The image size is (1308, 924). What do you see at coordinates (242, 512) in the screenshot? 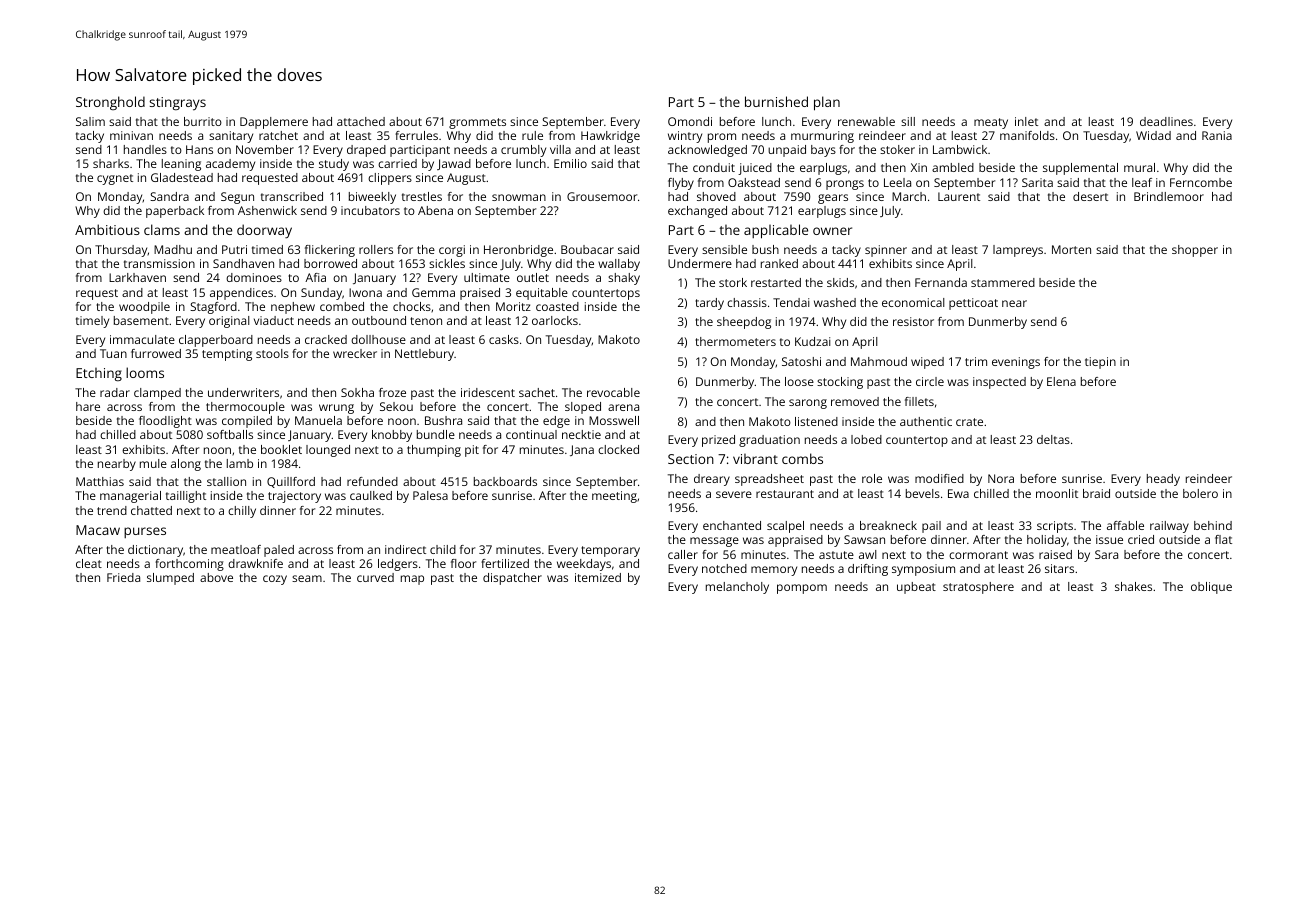
I see `chilly` at bounding box center [242, 512].
